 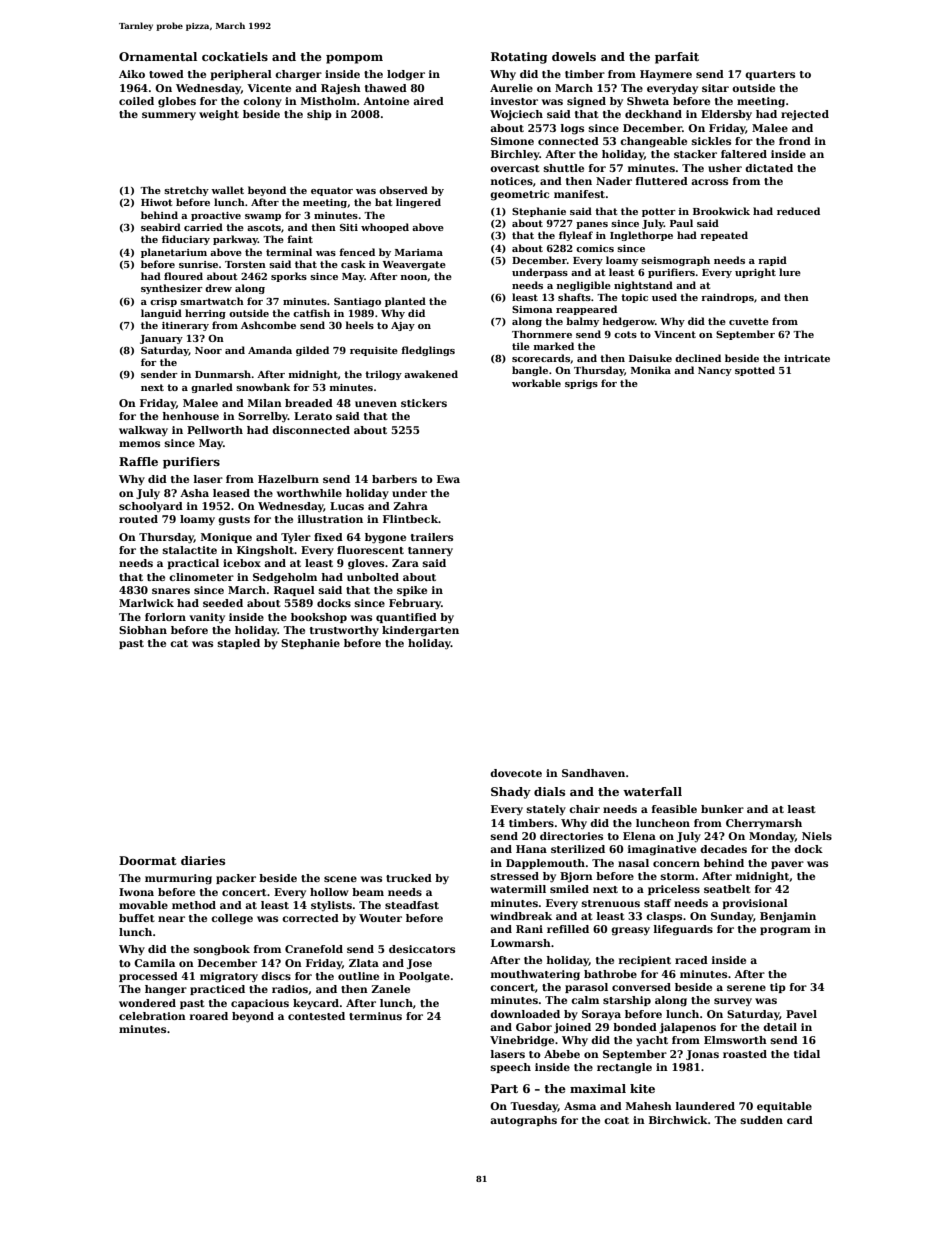 I want to click on chair, so click(x=584, y=809).
